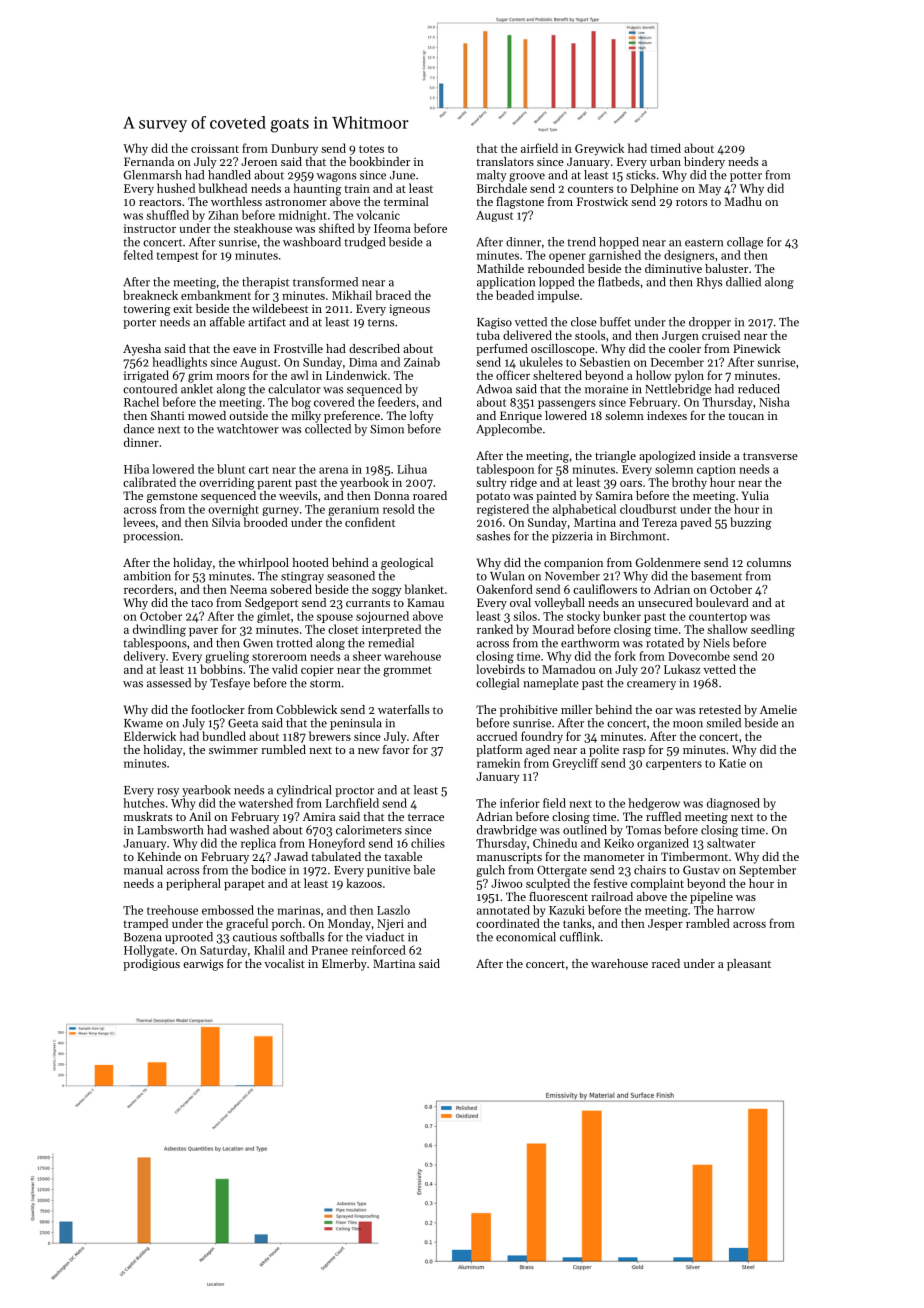 This image has width=924, height=1308. Describe the element at coordinates (151, 965) in the image. I see `prodigious` at that location.
